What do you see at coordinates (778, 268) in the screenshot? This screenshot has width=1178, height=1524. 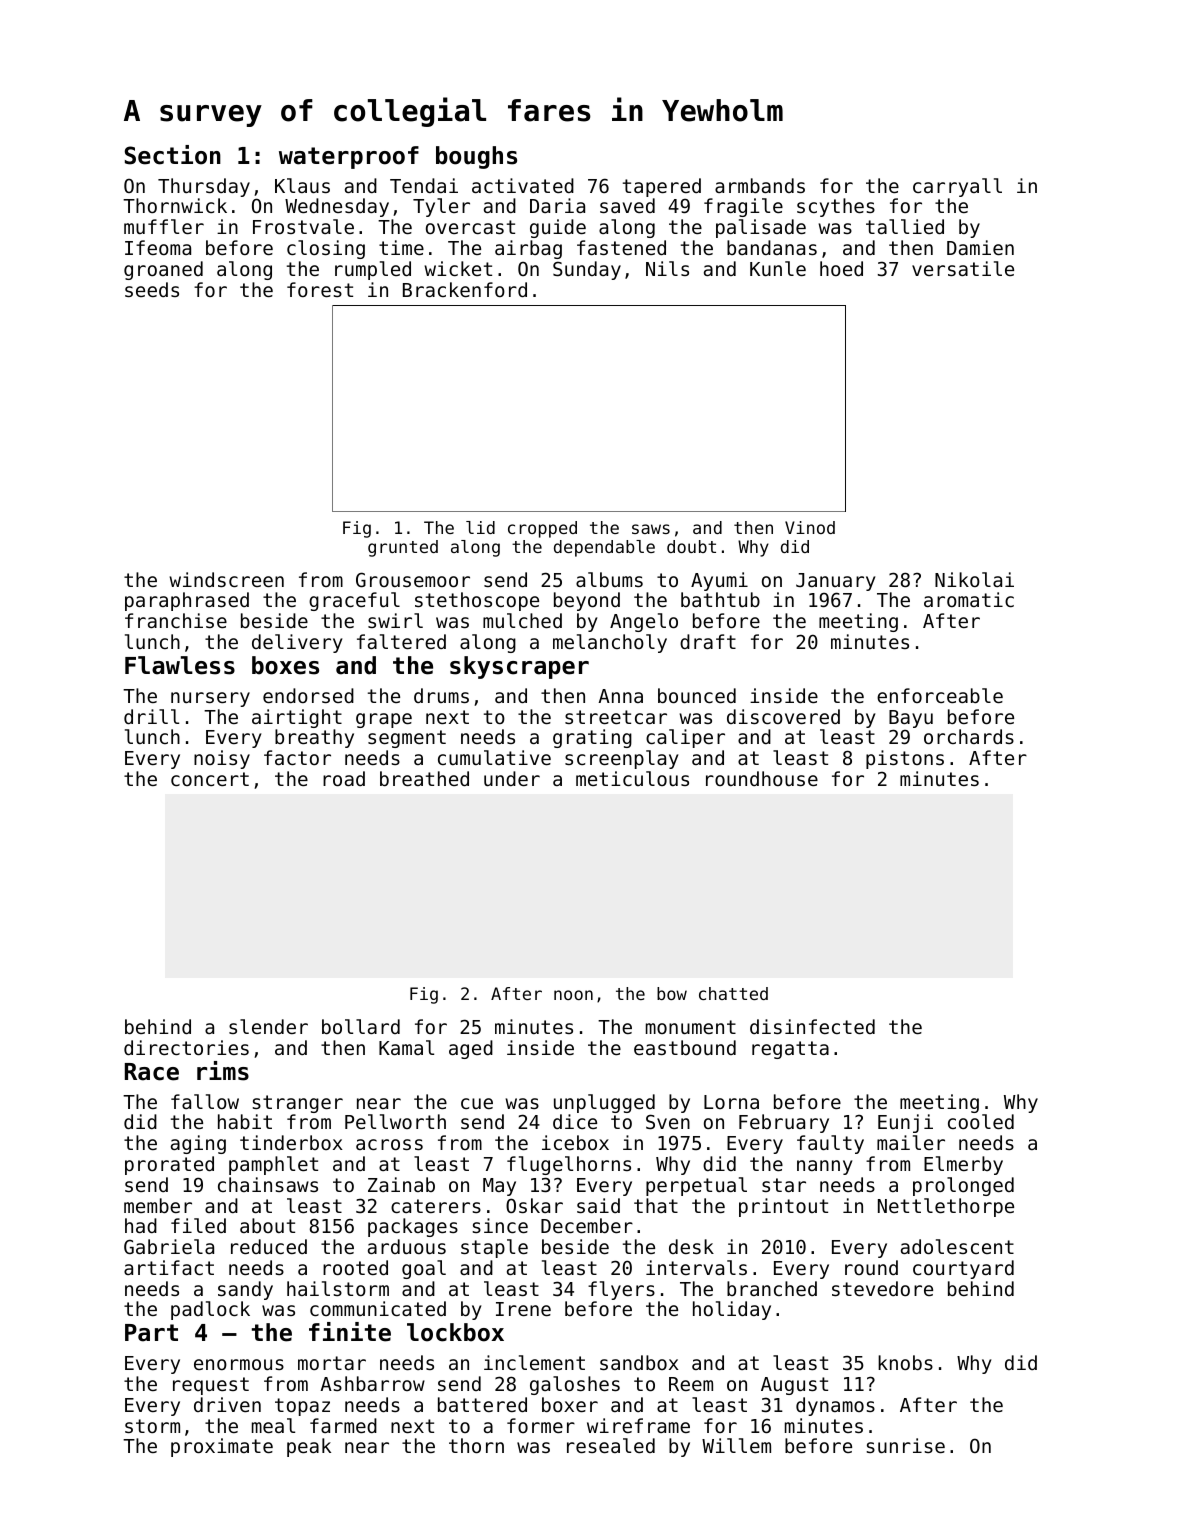 I see `Kunle` at bounding box center [778, 268].
